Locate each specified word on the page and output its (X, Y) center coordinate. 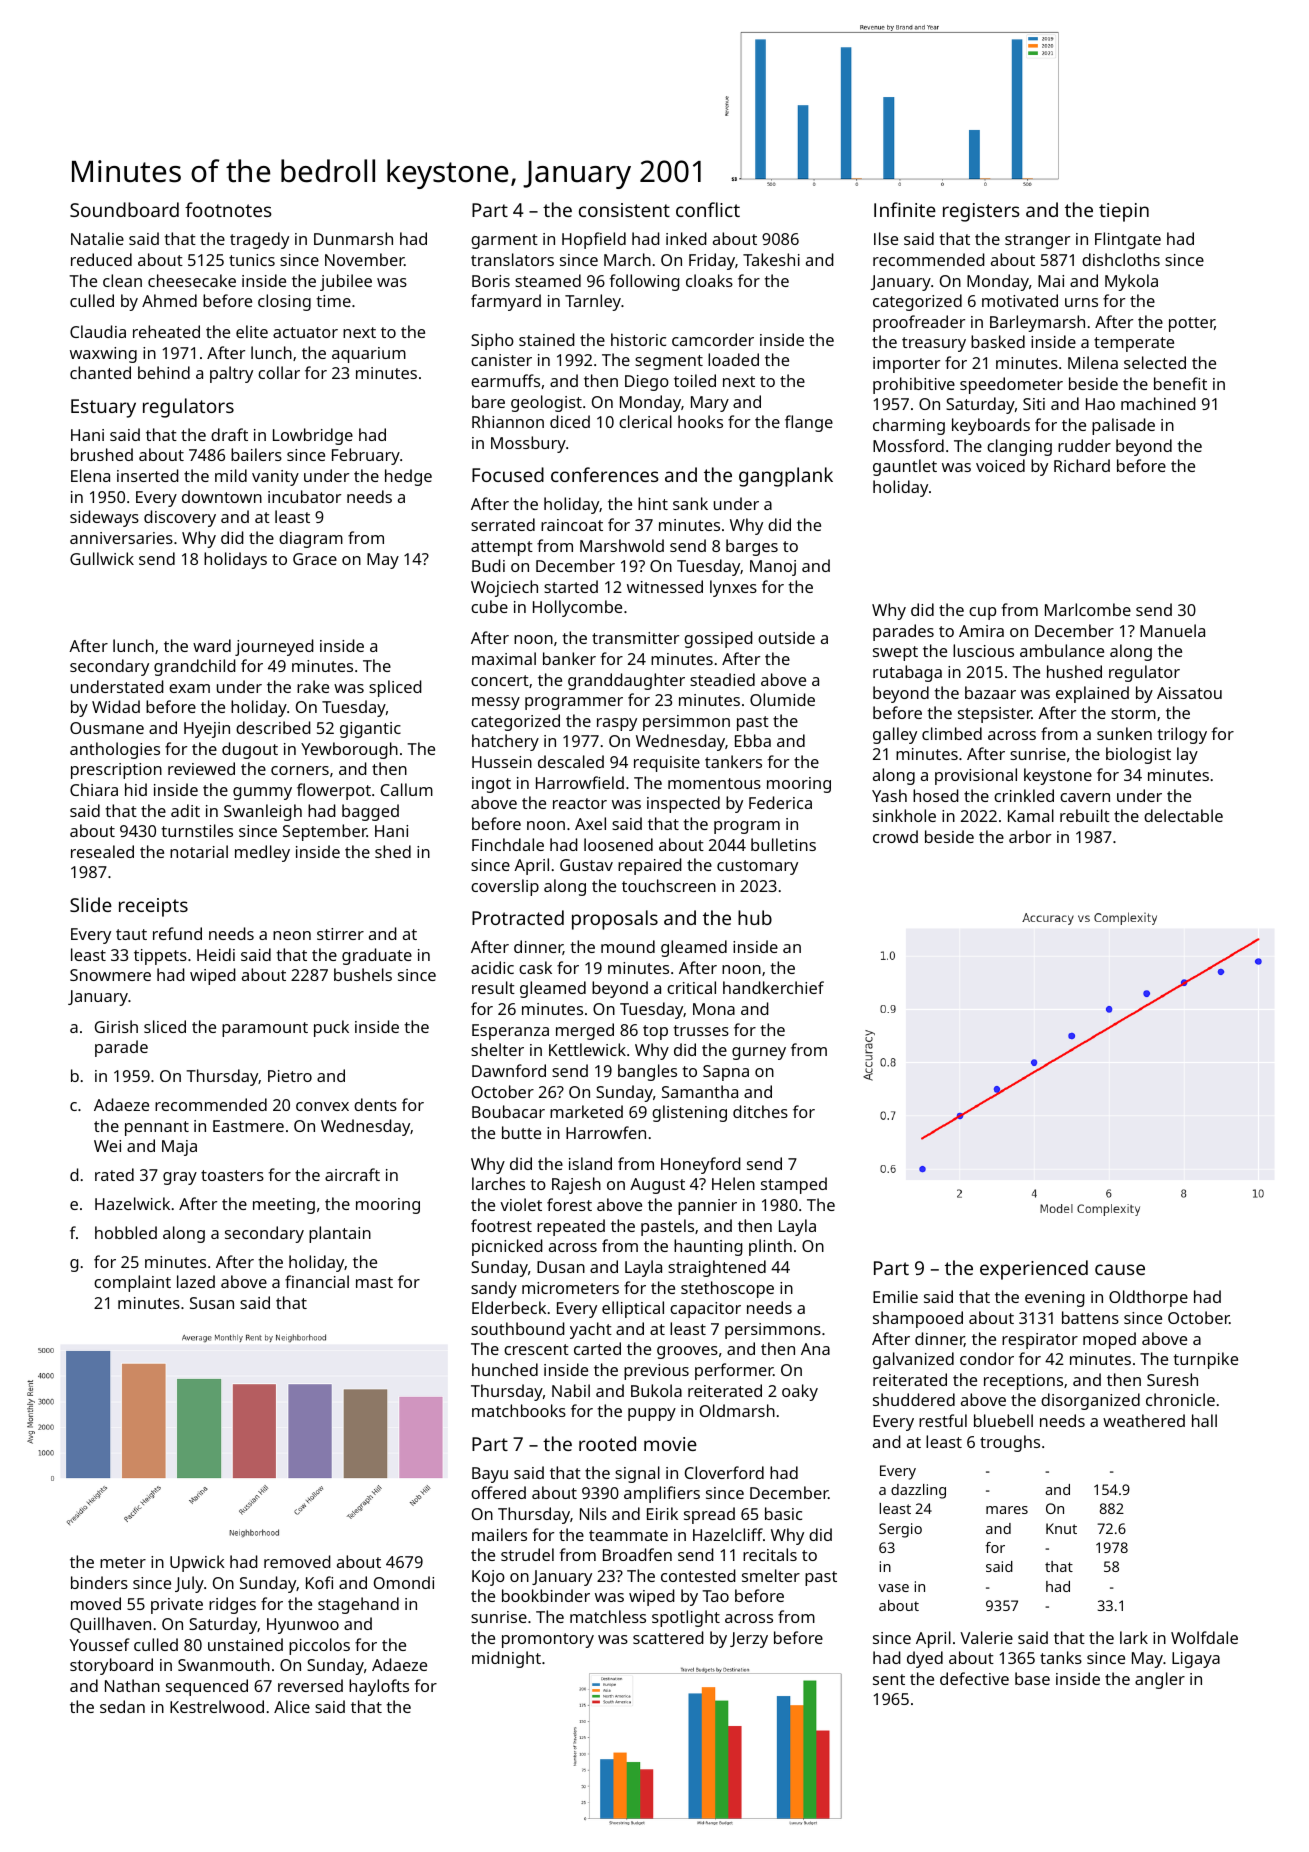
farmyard (506, 302)
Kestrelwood (217, 1706)
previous (656, 1372)
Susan (212, 1303)
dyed (925, 1659)
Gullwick (102, 558)
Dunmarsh (353, 238)
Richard (1082, 465)
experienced (1034, 1270)
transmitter (635, 638)
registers (981, 212)
